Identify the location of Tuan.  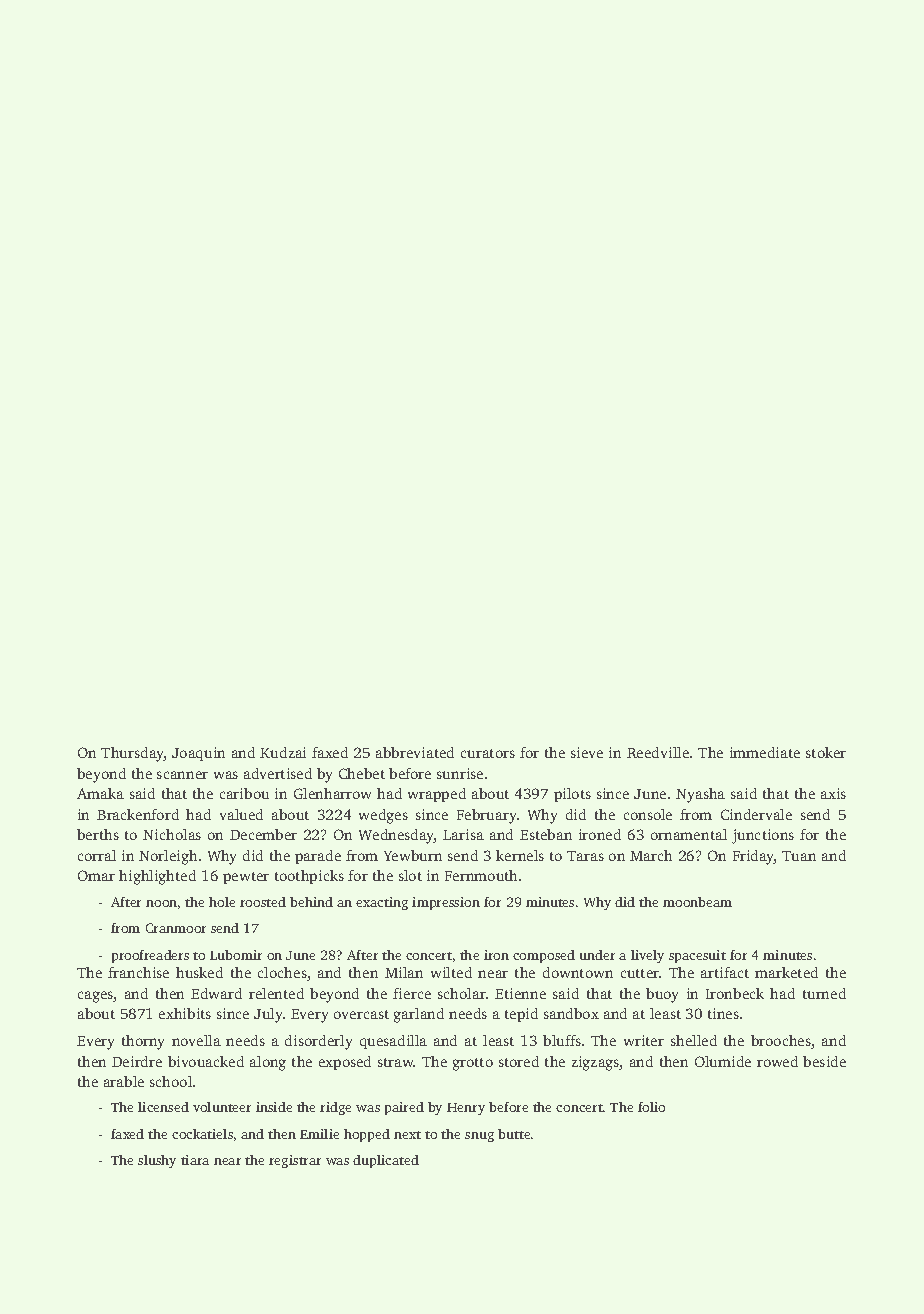
(799, 856).
